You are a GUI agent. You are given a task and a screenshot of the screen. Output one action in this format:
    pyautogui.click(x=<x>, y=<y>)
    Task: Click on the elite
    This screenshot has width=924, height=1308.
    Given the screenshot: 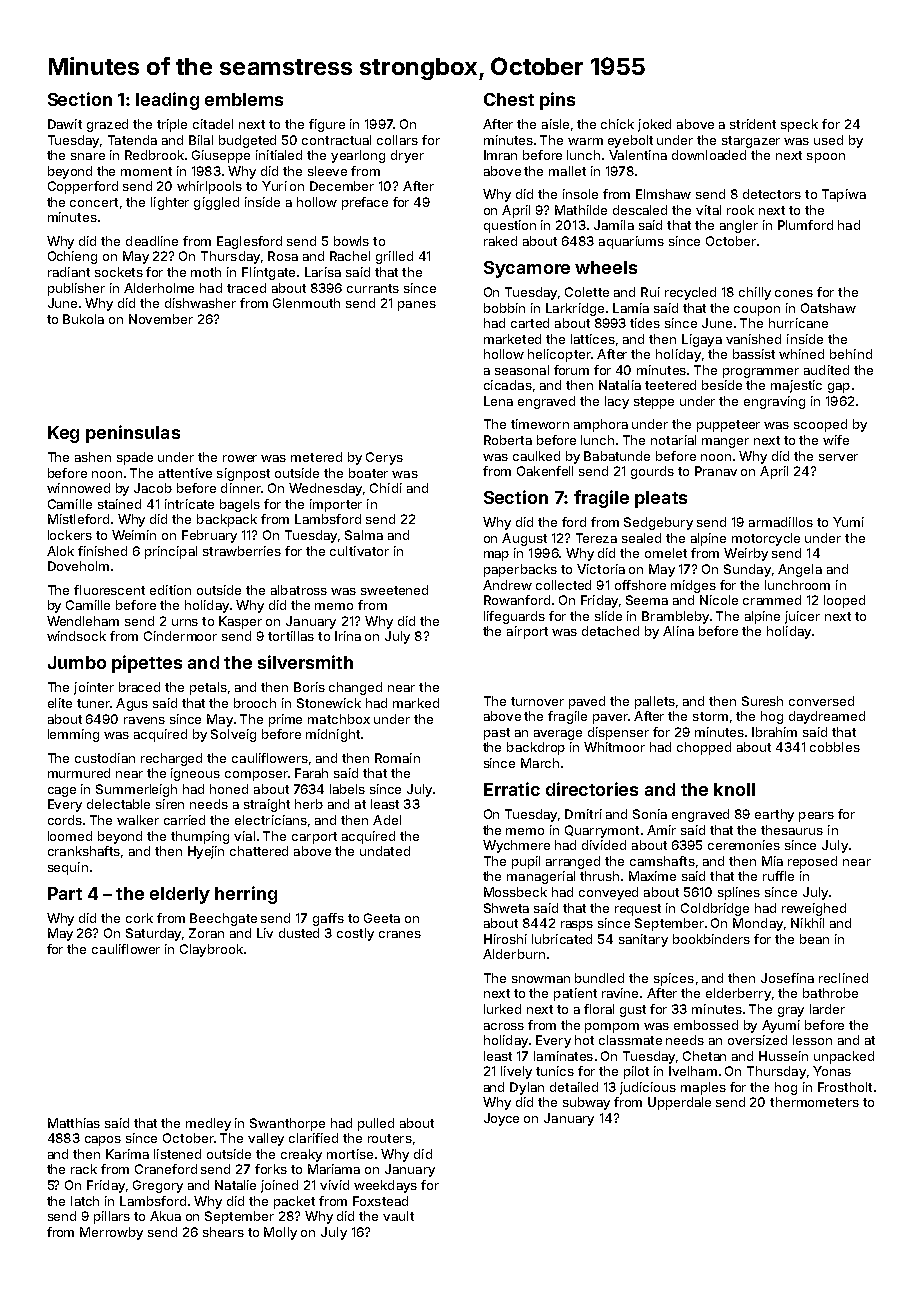 What is the action you would take?
    pyautogui.click(x=60, y=703)
